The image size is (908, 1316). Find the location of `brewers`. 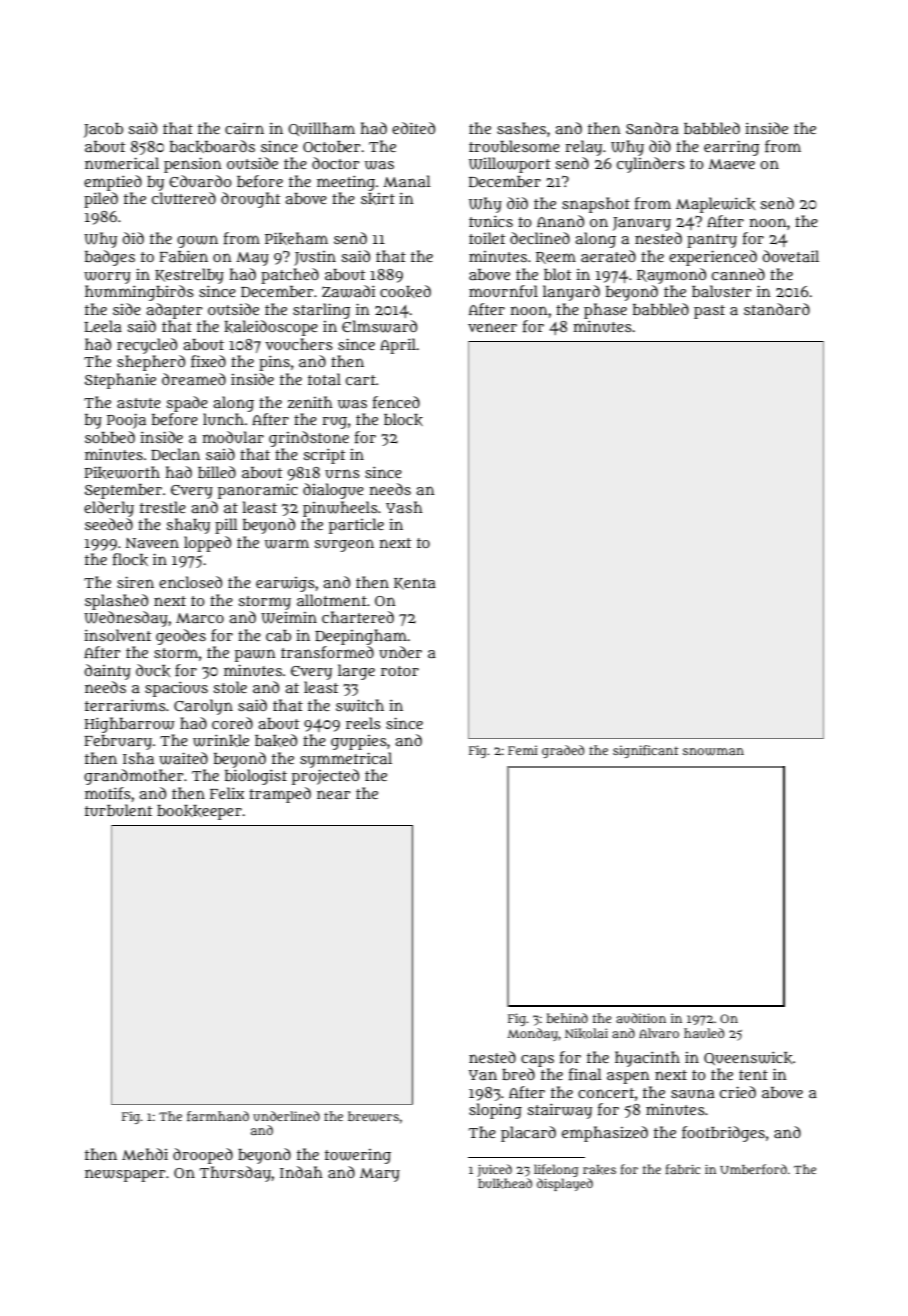

brewers is located at coordinates (373, 1116).
